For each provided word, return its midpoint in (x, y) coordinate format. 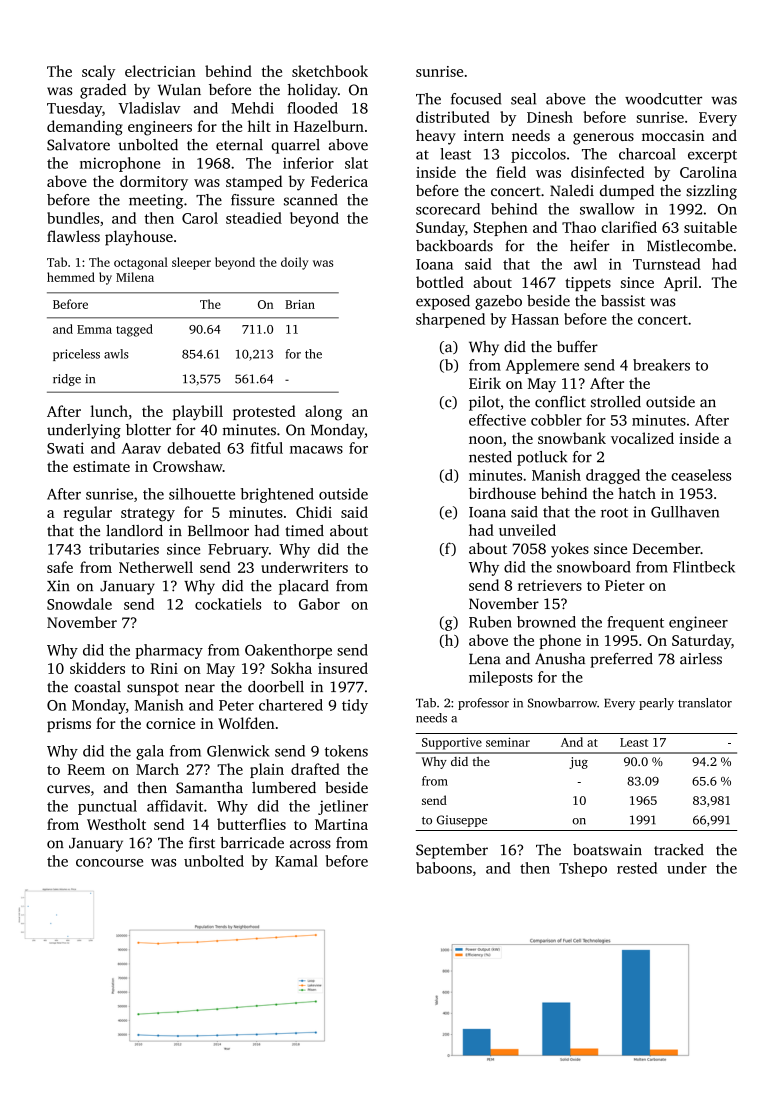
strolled (616, 402)
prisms (69, 725)
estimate (101, 466)
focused (476, 99)
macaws (316, 450)
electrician (160, 71)
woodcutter (663, 99)
